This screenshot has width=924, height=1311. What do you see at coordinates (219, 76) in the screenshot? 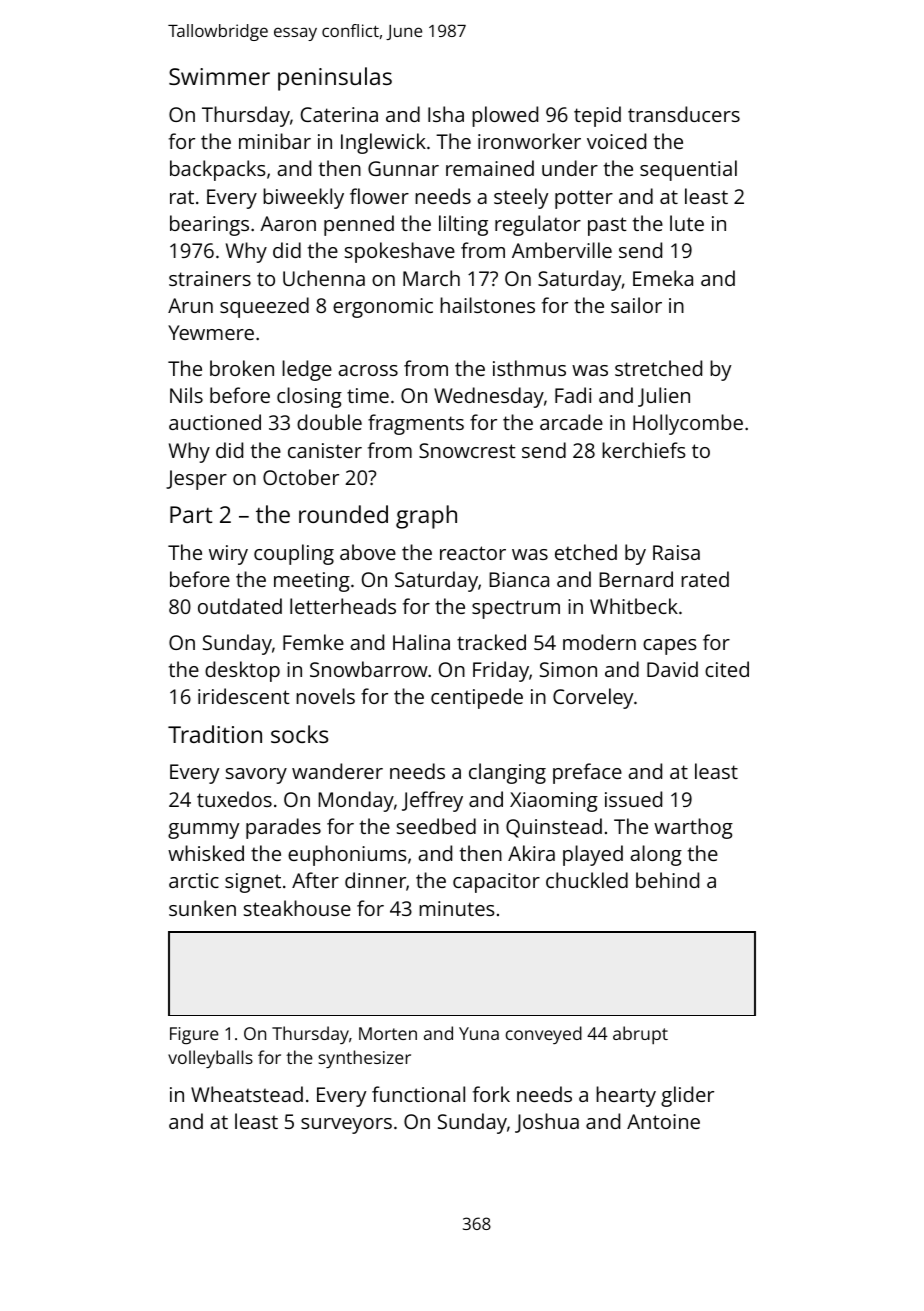
I see `Swimmer` at bounding box center [219, 76].
